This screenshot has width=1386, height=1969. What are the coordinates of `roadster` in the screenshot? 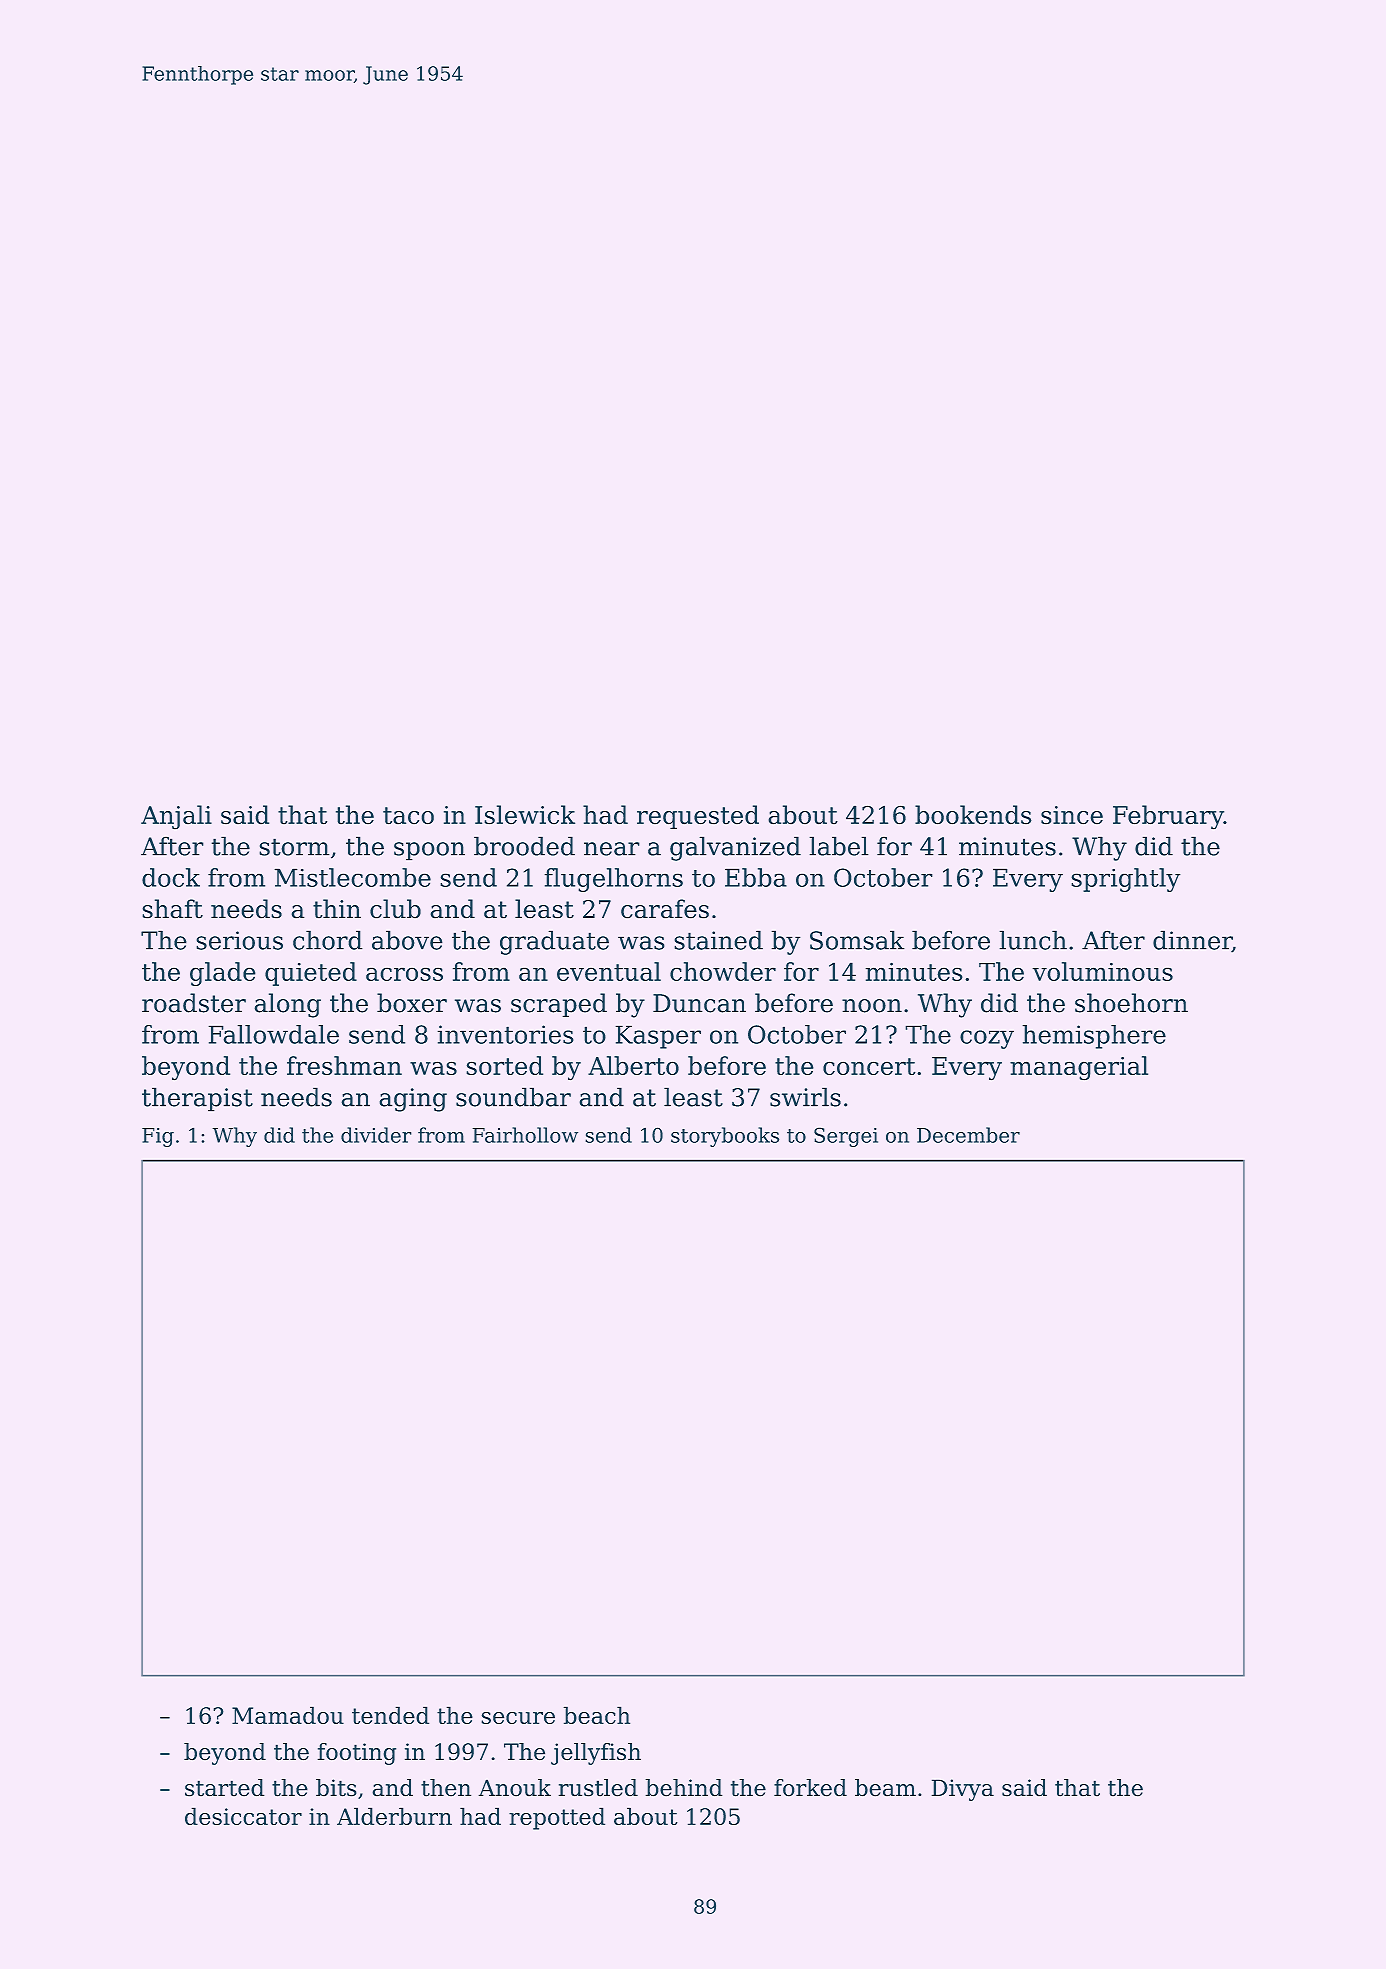 It's located at (194, 1003).
